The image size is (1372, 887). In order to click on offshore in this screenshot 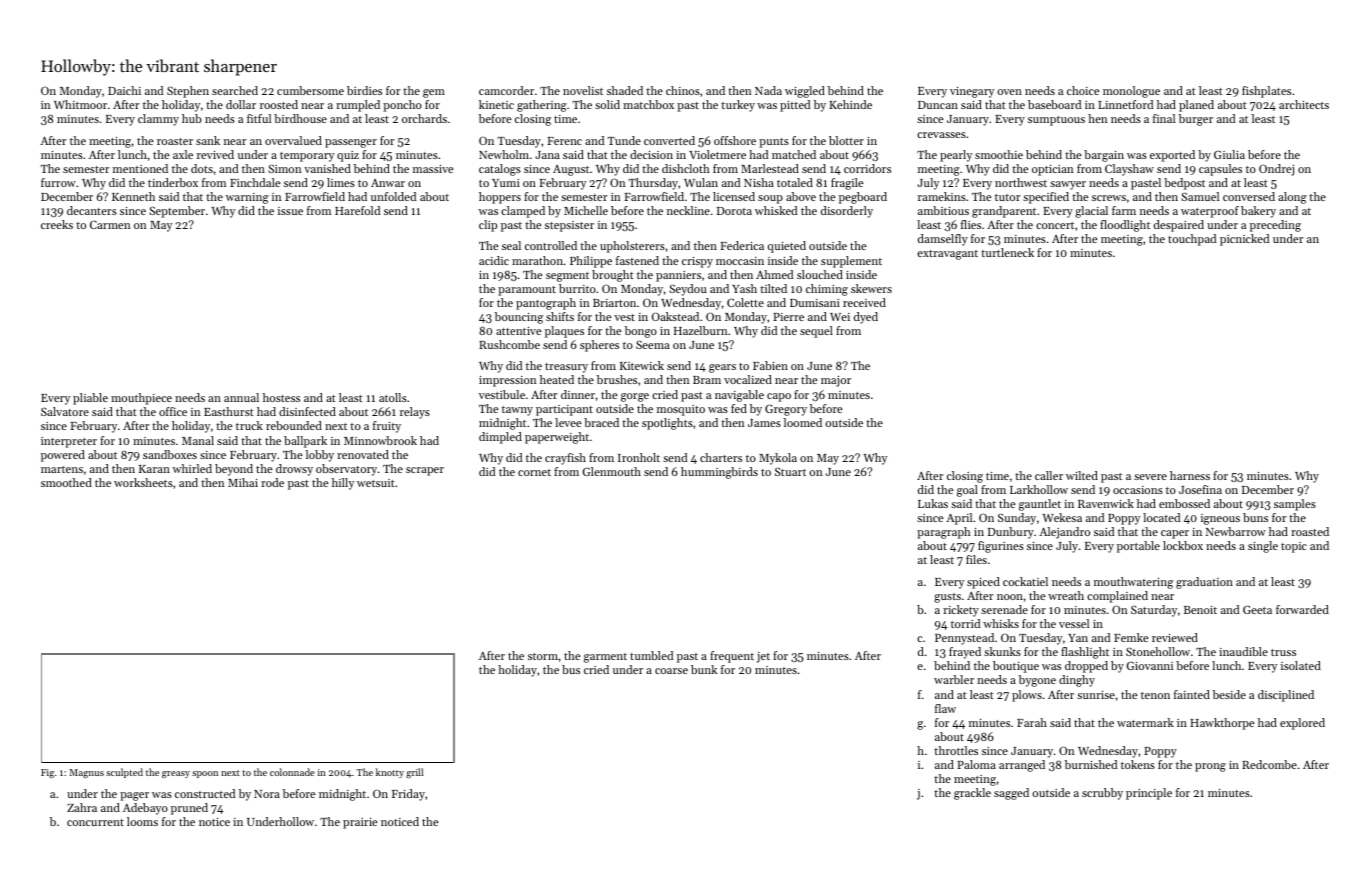, I will do `click(735, 140)`.
